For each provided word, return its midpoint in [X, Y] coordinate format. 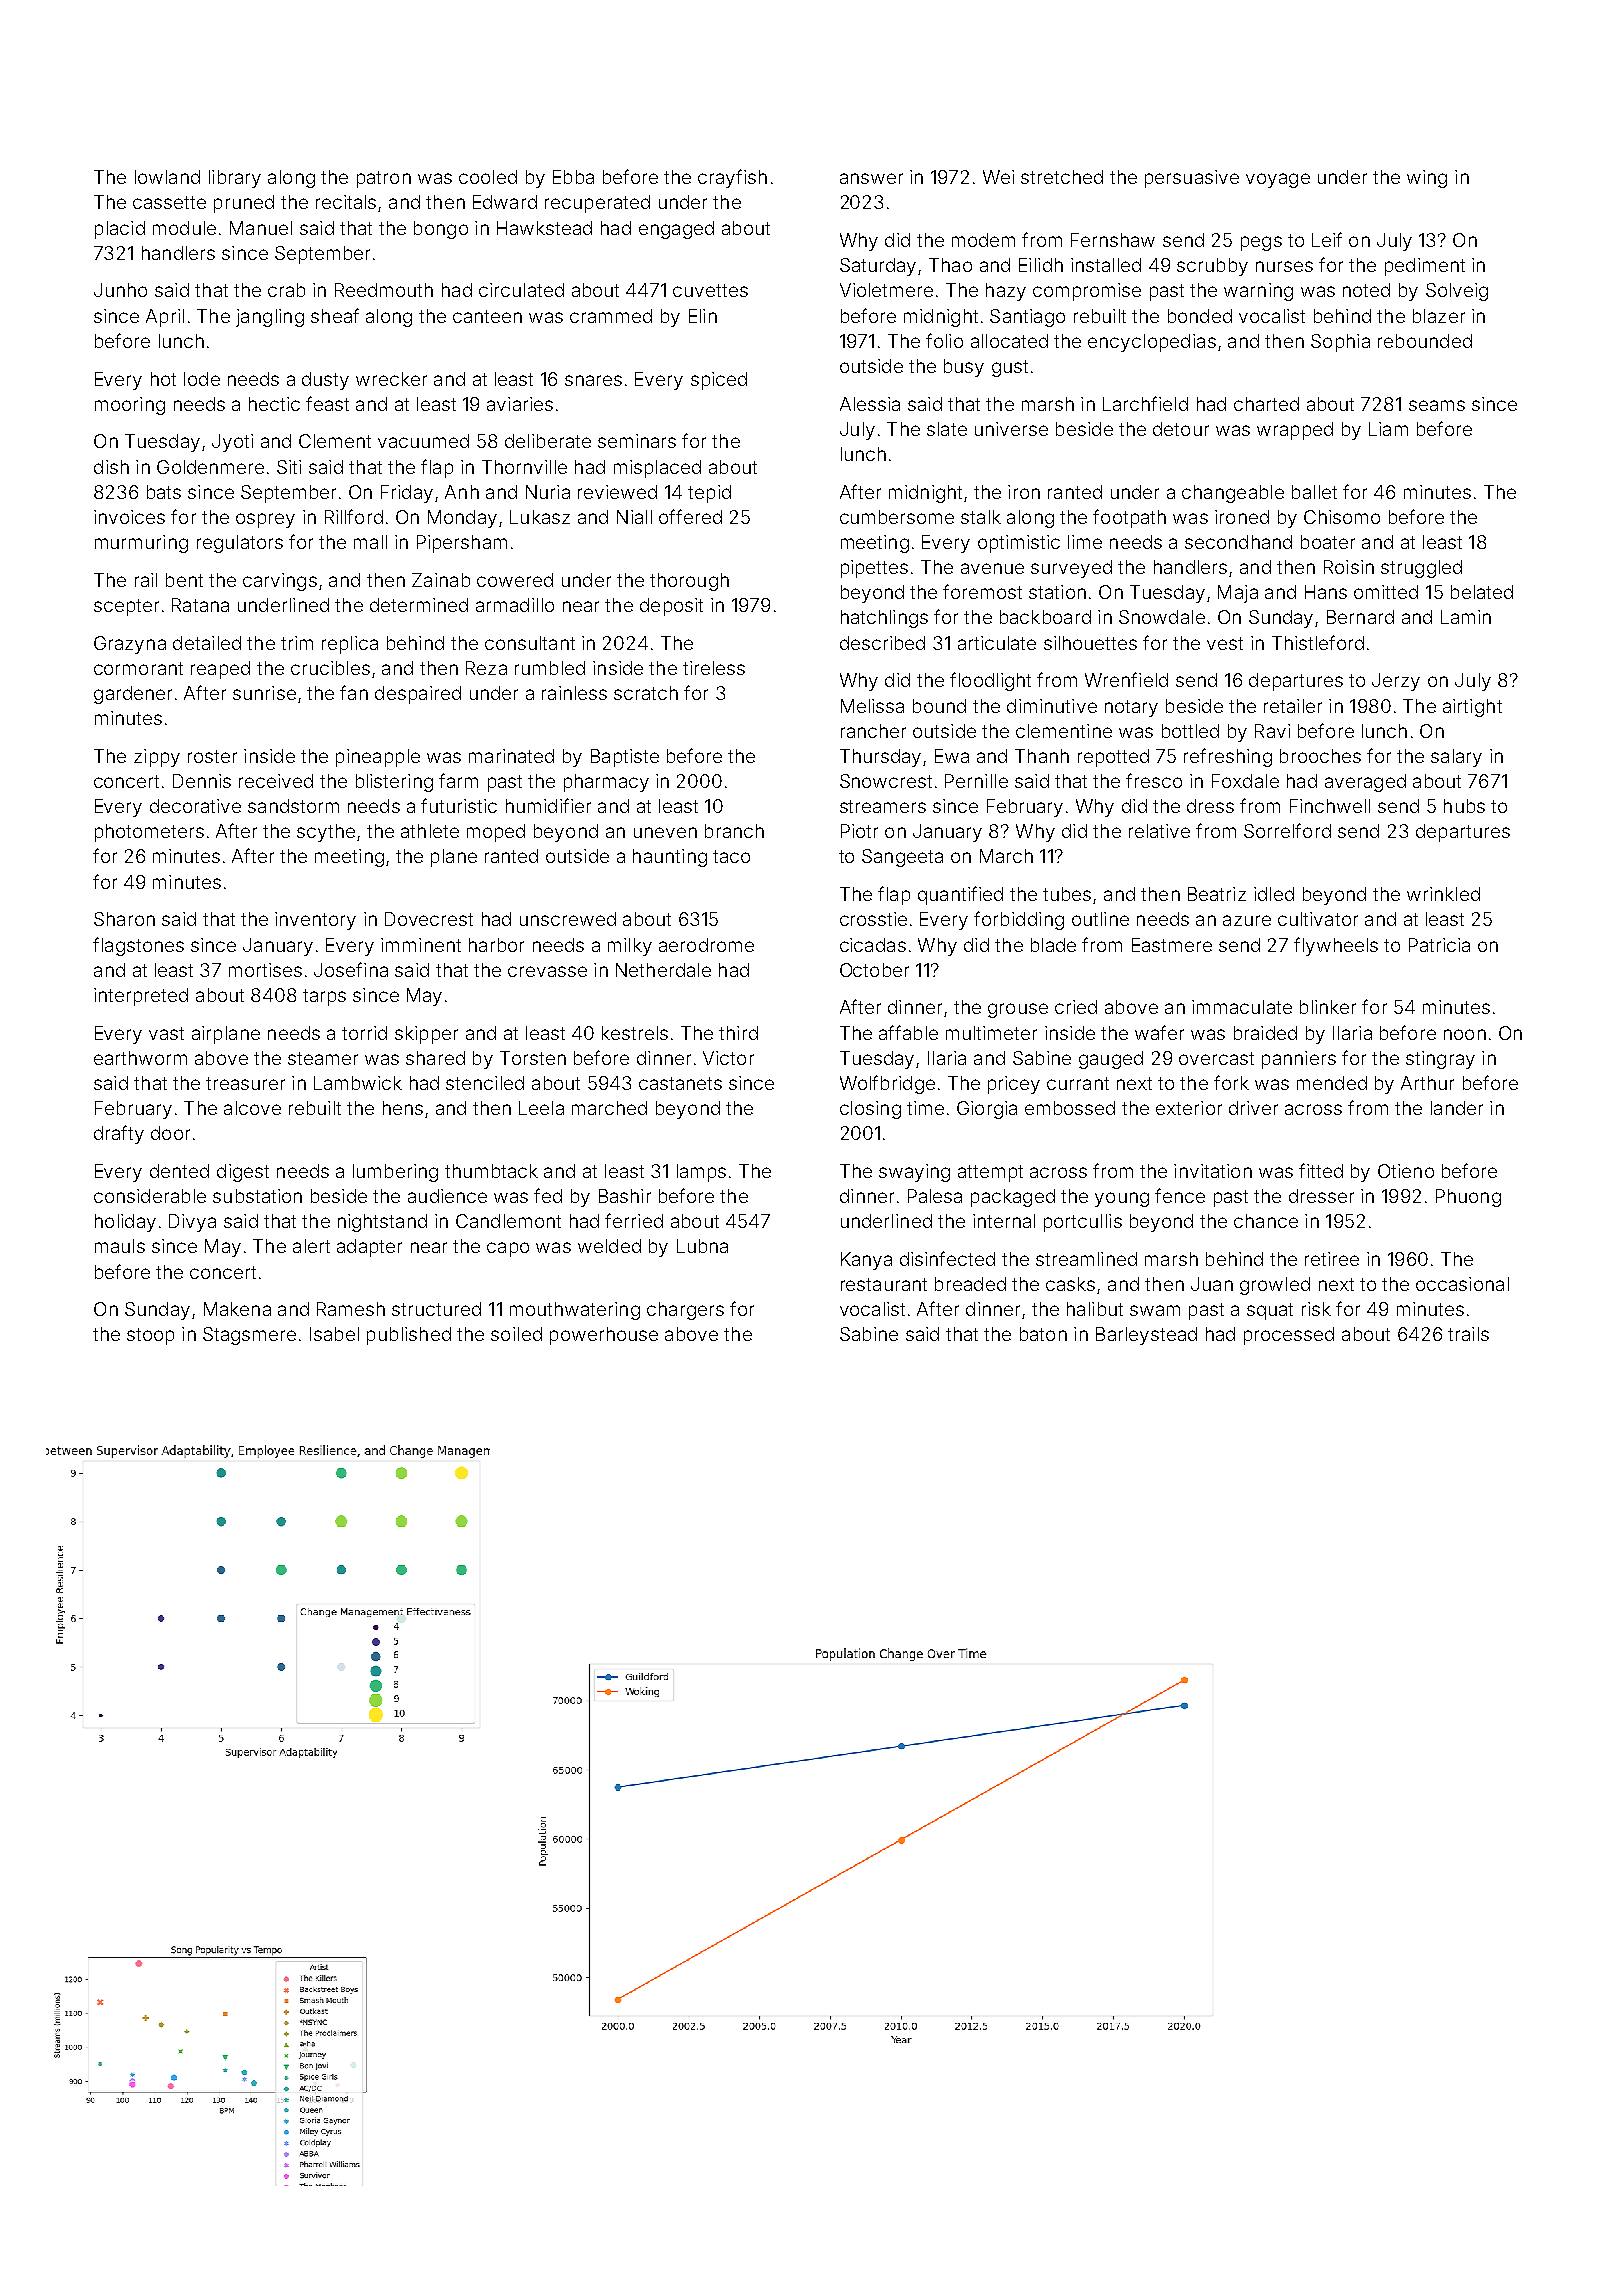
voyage [1278, 180]
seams [1437, 405]
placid [120, 230]
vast [166, 1033]
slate [947, 429]
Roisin [1349, 567]
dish [111, 467]
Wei [998, 177]
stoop [150, 1336]
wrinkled [1443, 894]
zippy [157, 758]
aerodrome [706, 945]
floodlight [990, 681]
